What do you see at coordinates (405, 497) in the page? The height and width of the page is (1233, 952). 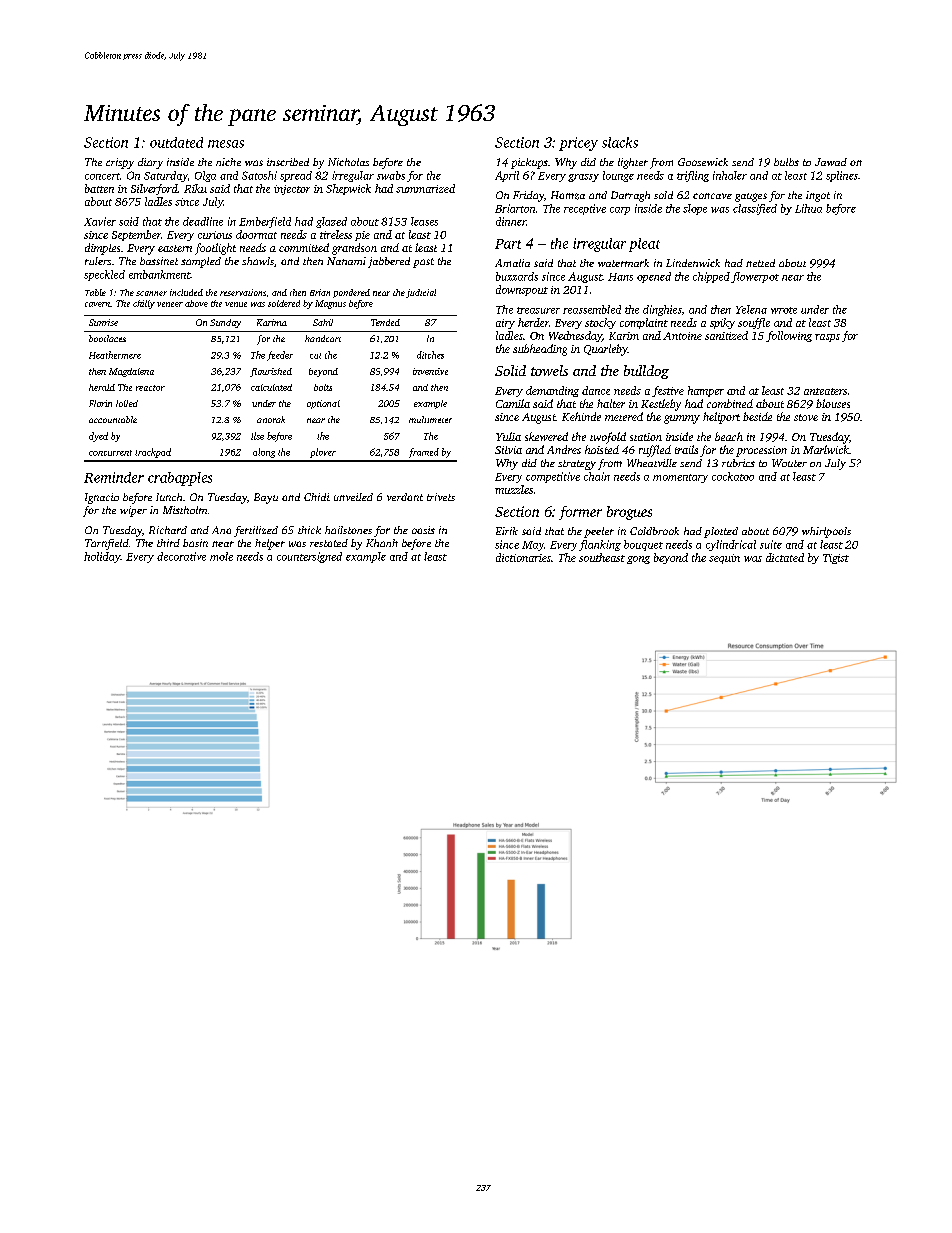 I see `verdant` at bounding box center [405, 497].
